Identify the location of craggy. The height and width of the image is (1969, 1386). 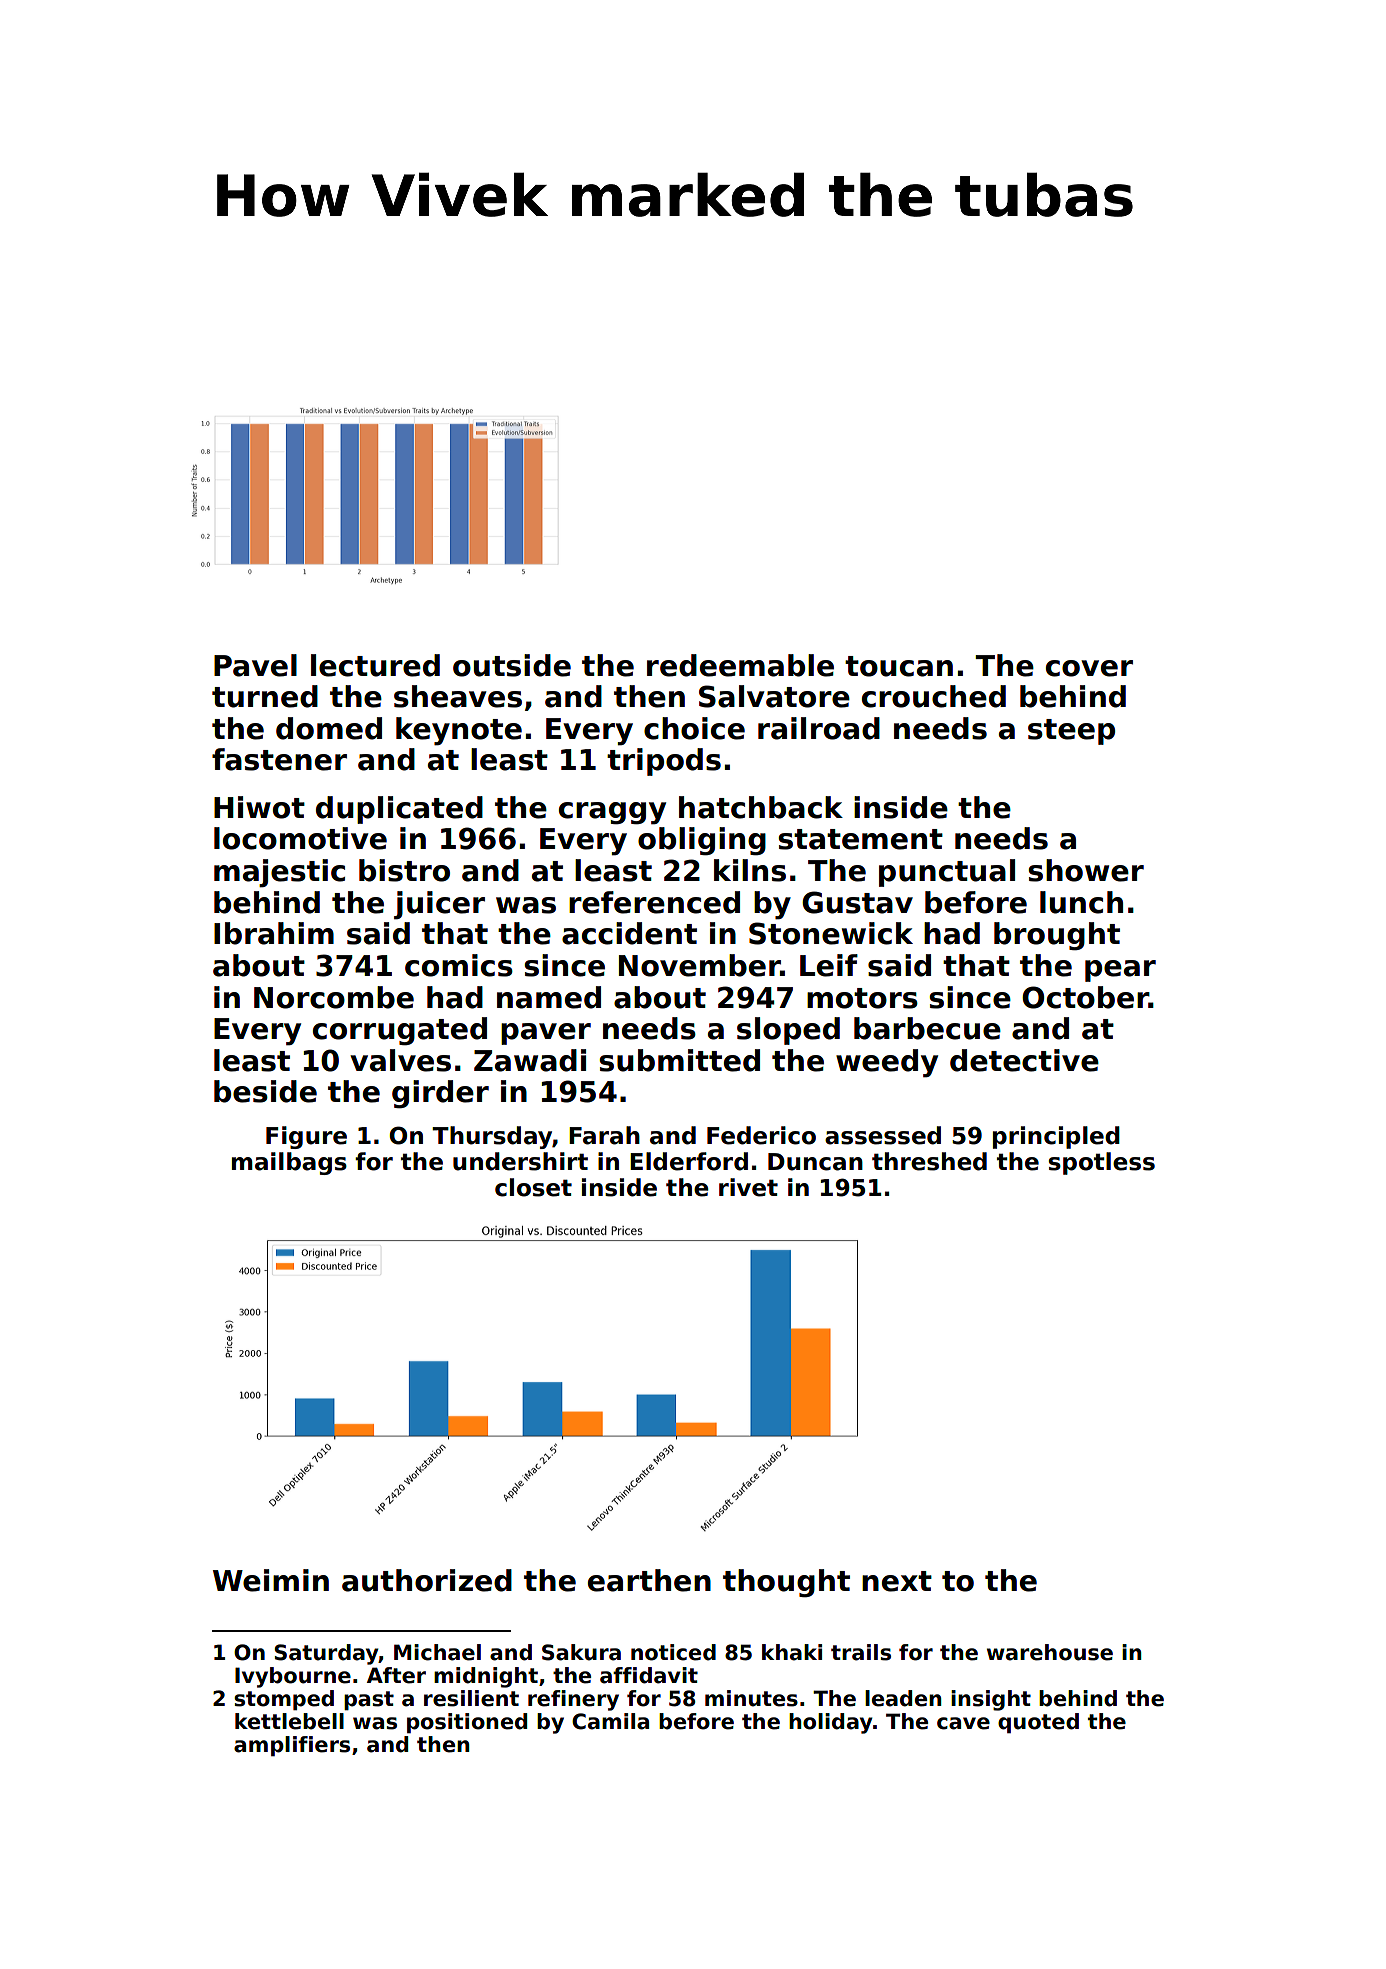
(612, 813).
